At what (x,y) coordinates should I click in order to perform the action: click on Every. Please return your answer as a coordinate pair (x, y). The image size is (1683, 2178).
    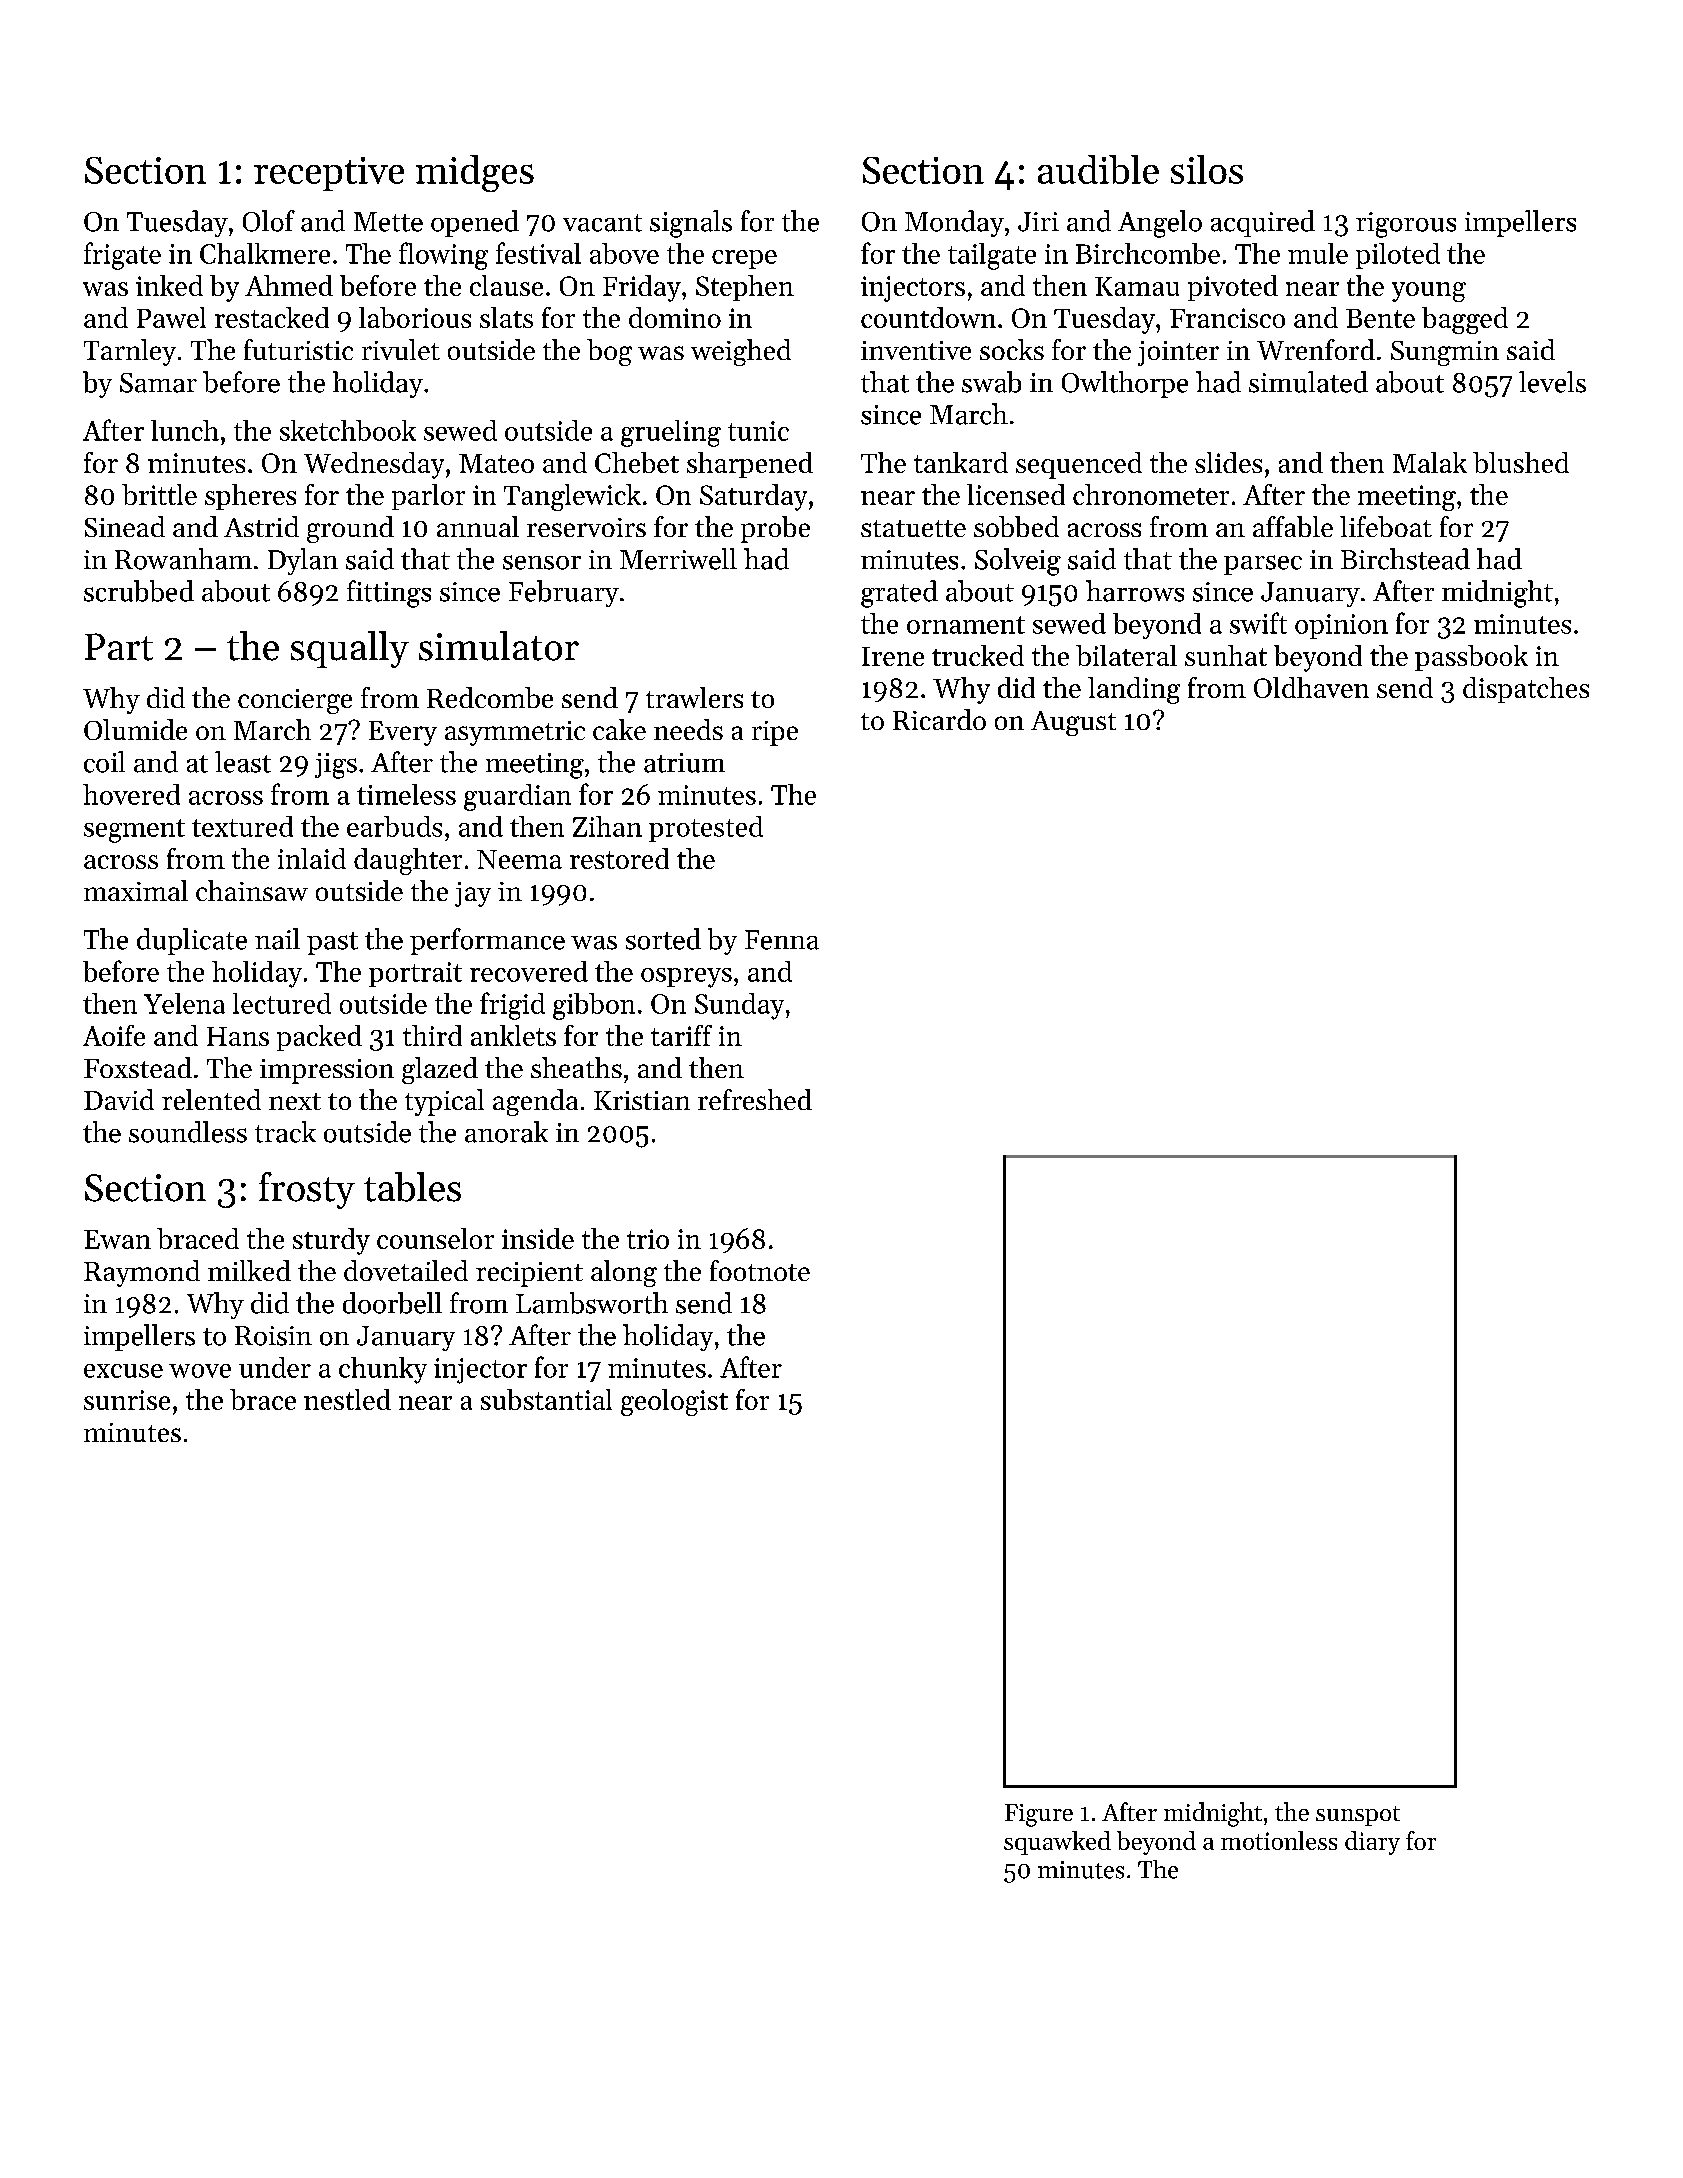
    Looking at the image, I should click on (403, 733).
